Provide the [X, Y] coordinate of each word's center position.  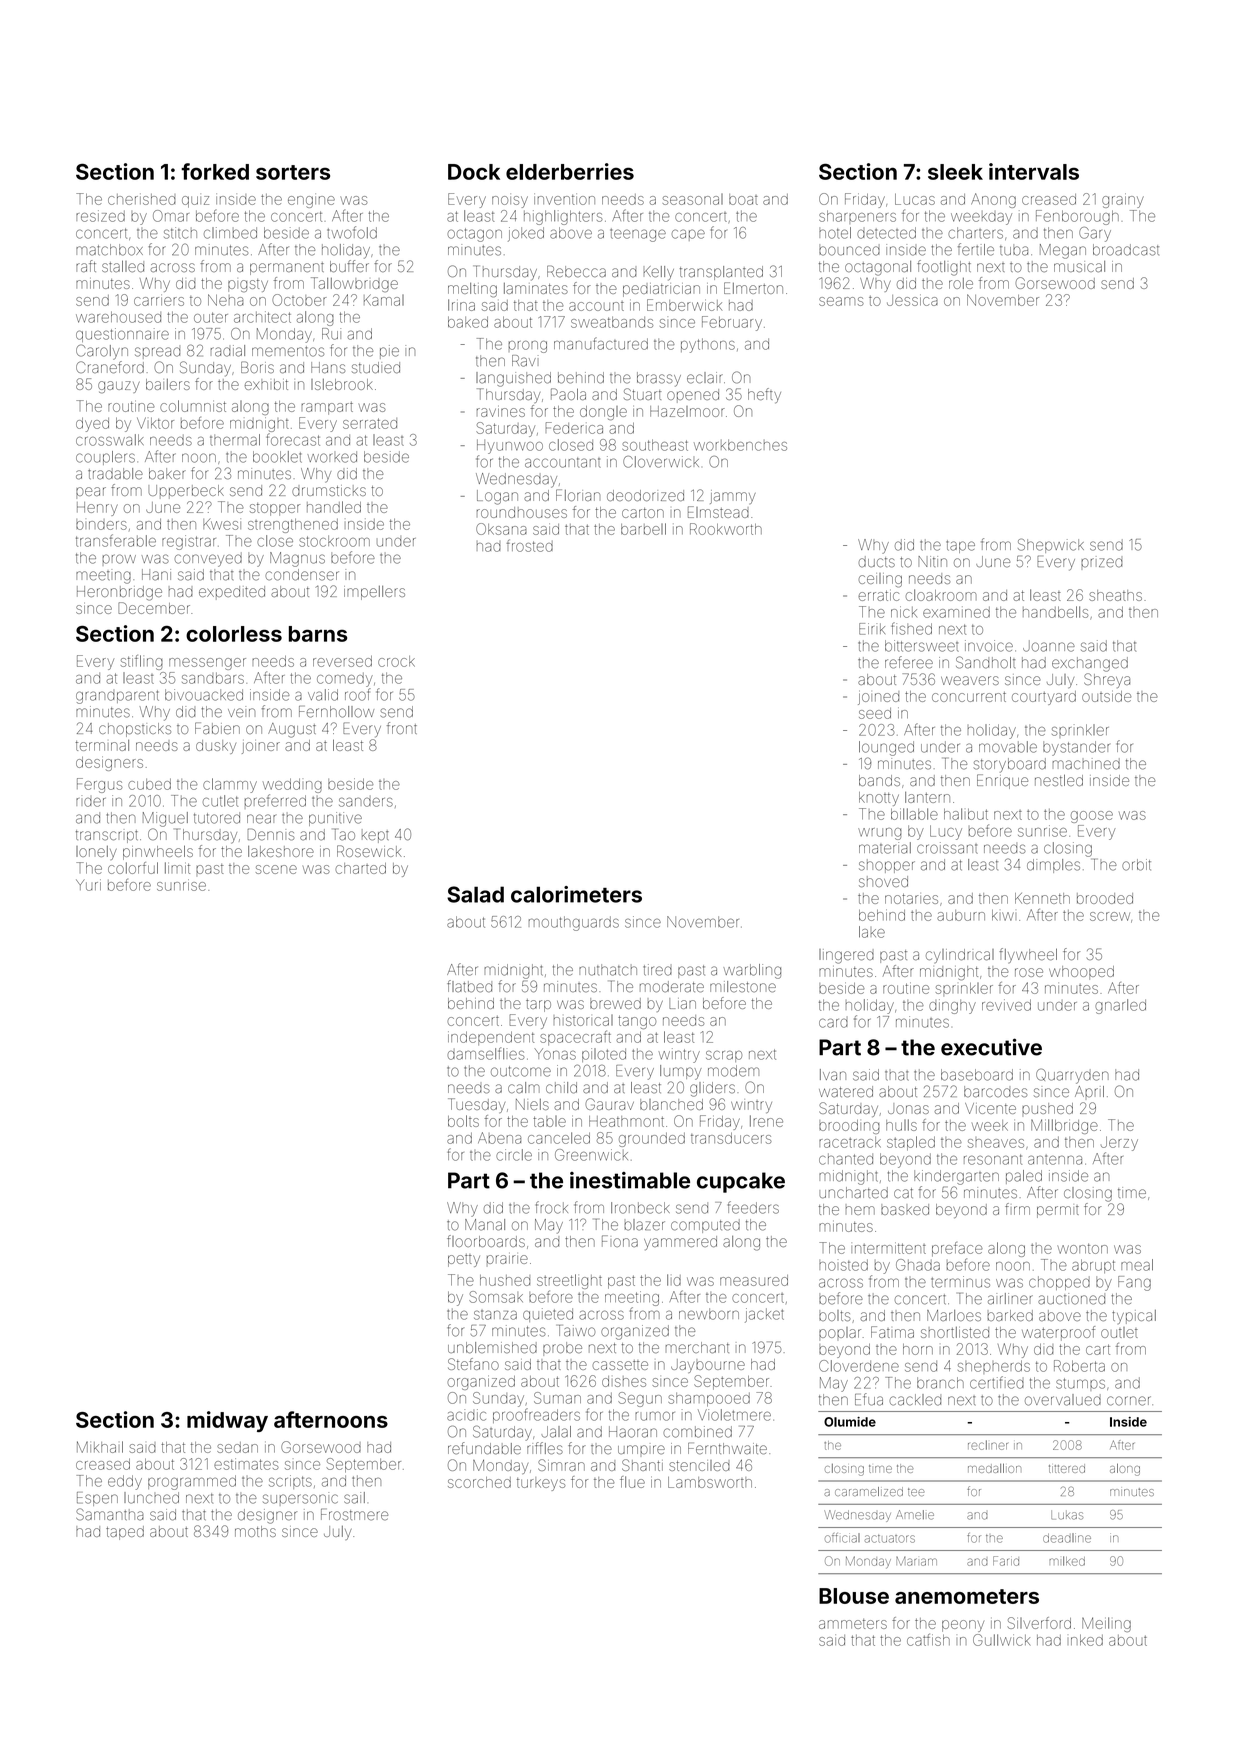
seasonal [693, 199]
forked [215, 171]
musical [1079, 266]
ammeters [853, 1624]
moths [255, 1531]
